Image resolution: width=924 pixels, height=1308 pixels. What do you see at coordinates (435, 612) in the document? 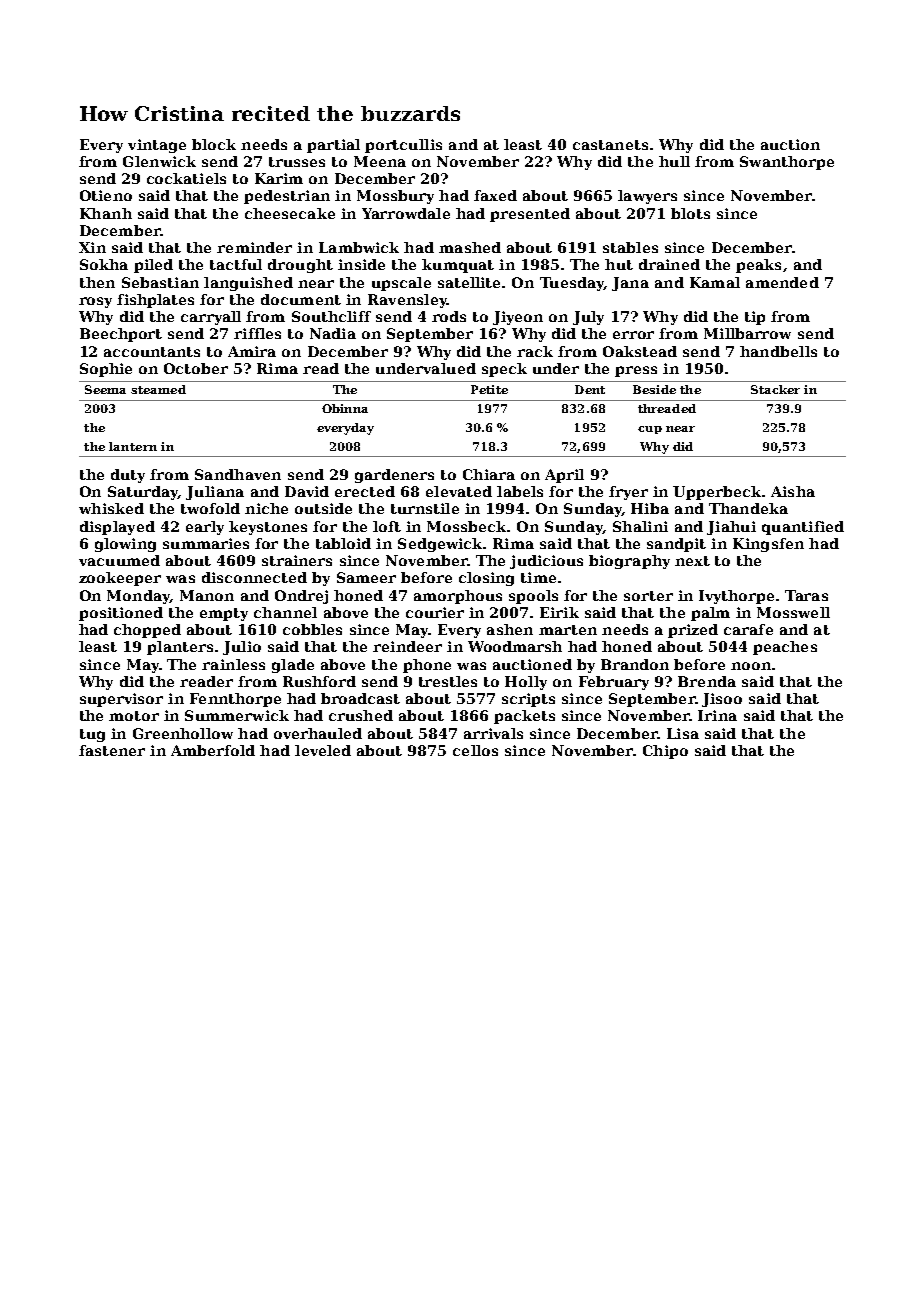
I see `courier` at bounding box center [435, 612].
